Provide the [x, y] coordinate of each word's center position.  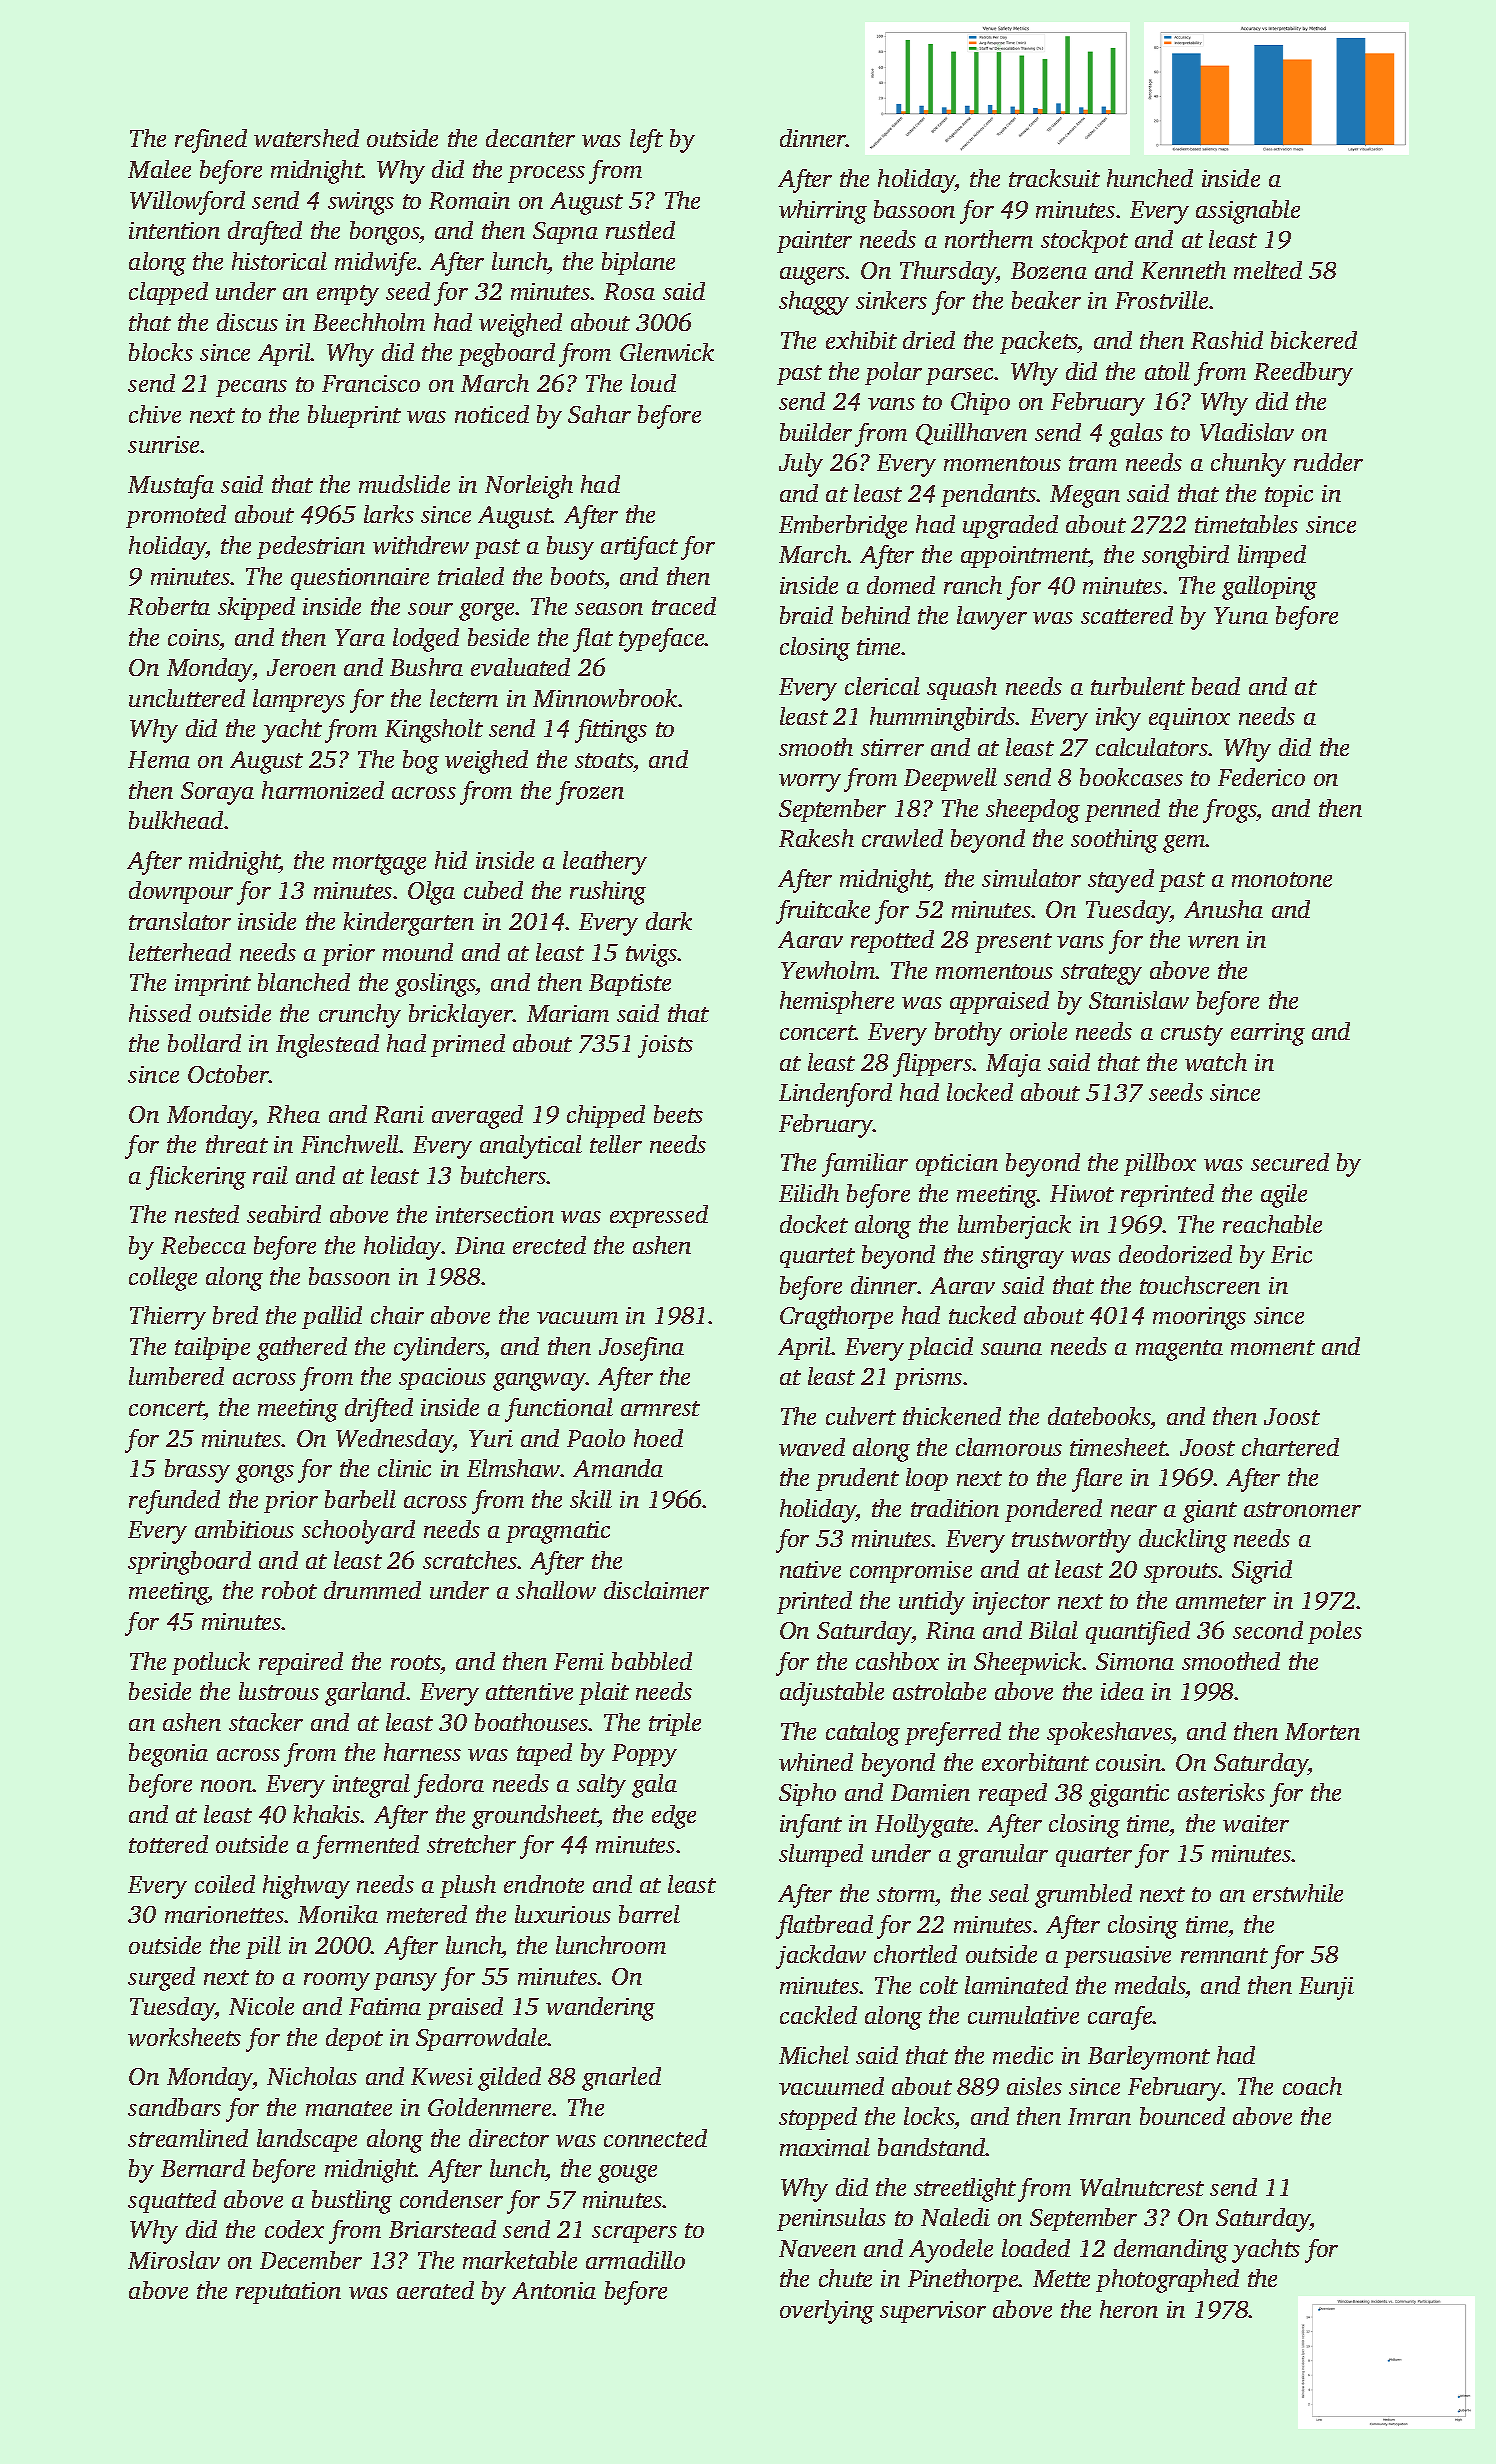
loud [653, 383]
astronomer [1302, 1509]
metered [427, 1914]
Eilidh [809, 1193]
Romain [469, 200]
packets [1039, 342]
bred [235, 1315]
